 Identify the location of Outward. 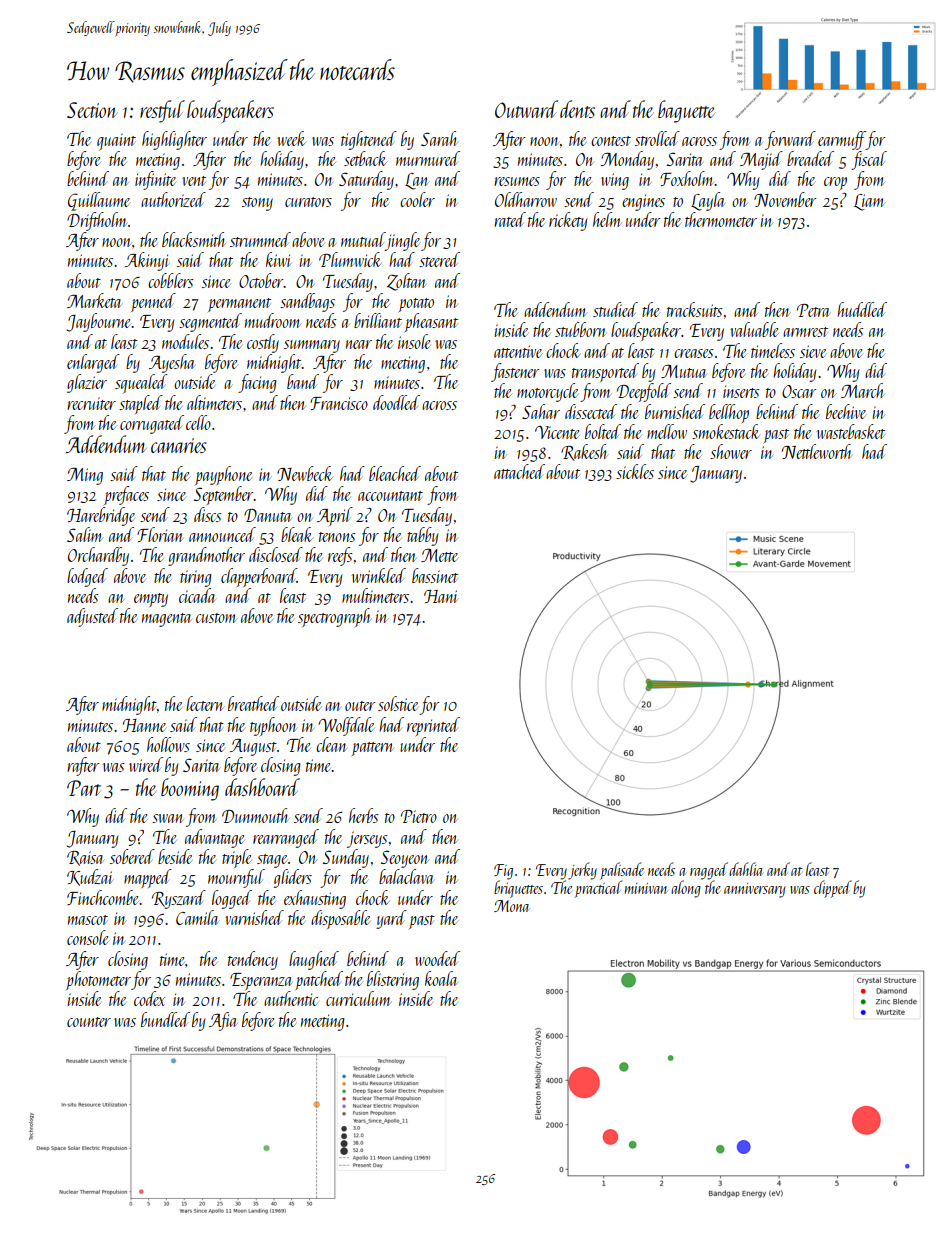
(526, 109).
